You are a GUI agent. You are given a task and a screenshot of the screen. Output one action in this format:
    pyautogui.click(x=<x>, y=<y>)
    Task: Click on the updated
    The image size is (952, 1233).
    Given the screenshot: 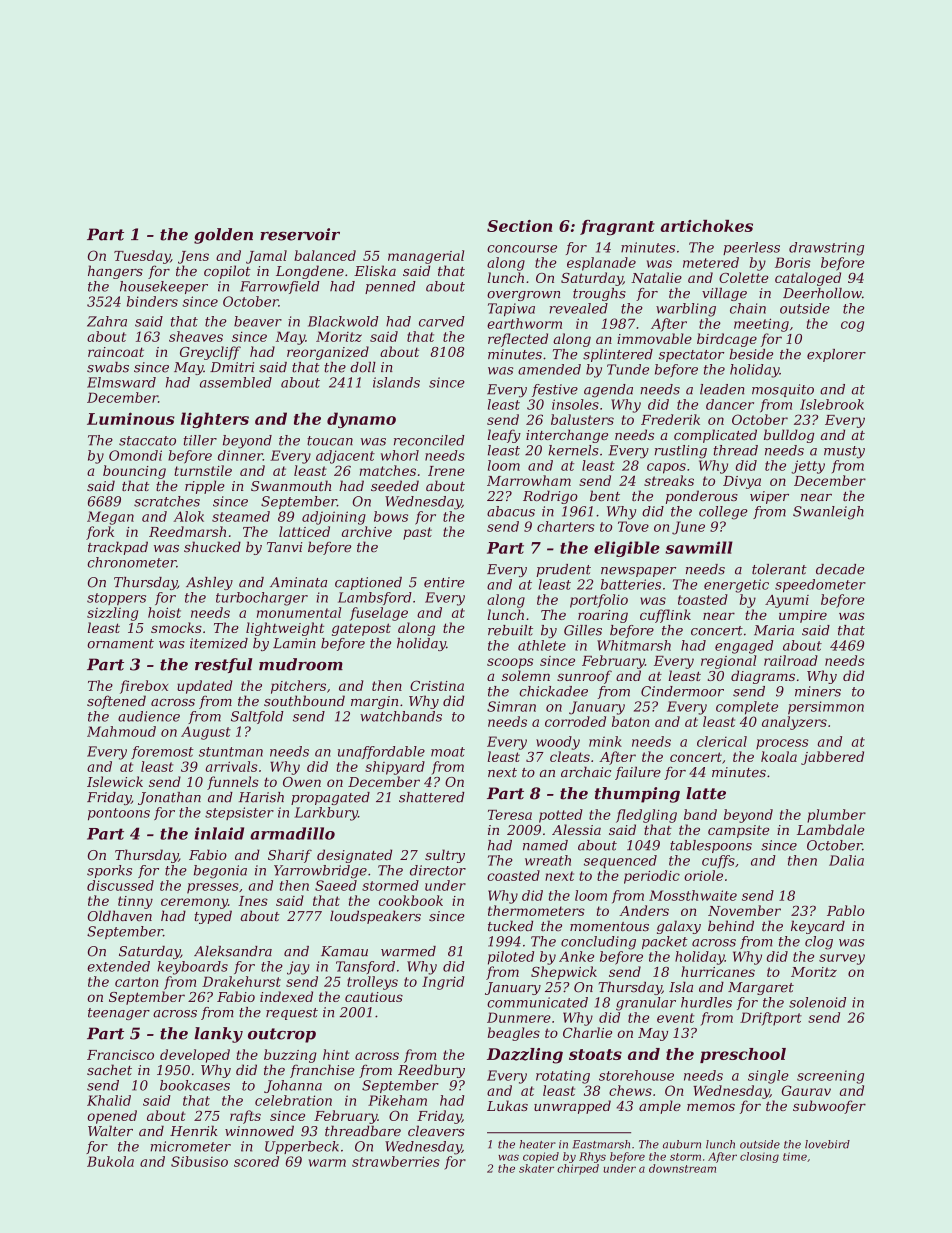 What is the action you would take?
    pyautogui.click(x=204, y=687)
